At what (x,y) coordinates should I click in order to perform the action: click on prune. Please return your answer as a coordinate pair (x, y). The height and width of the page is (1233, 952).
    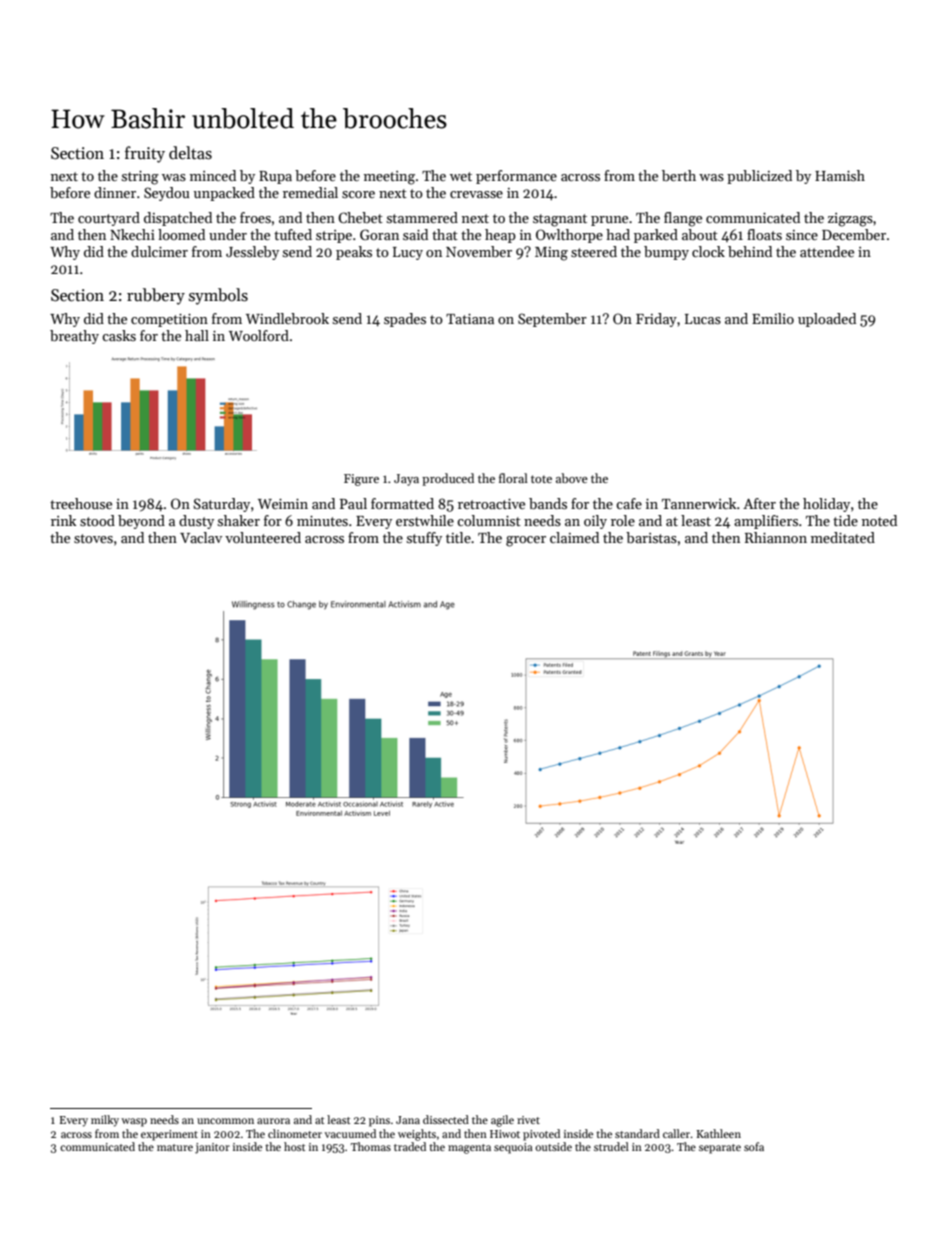
    Looking at the image, I should click on (609, 221).
